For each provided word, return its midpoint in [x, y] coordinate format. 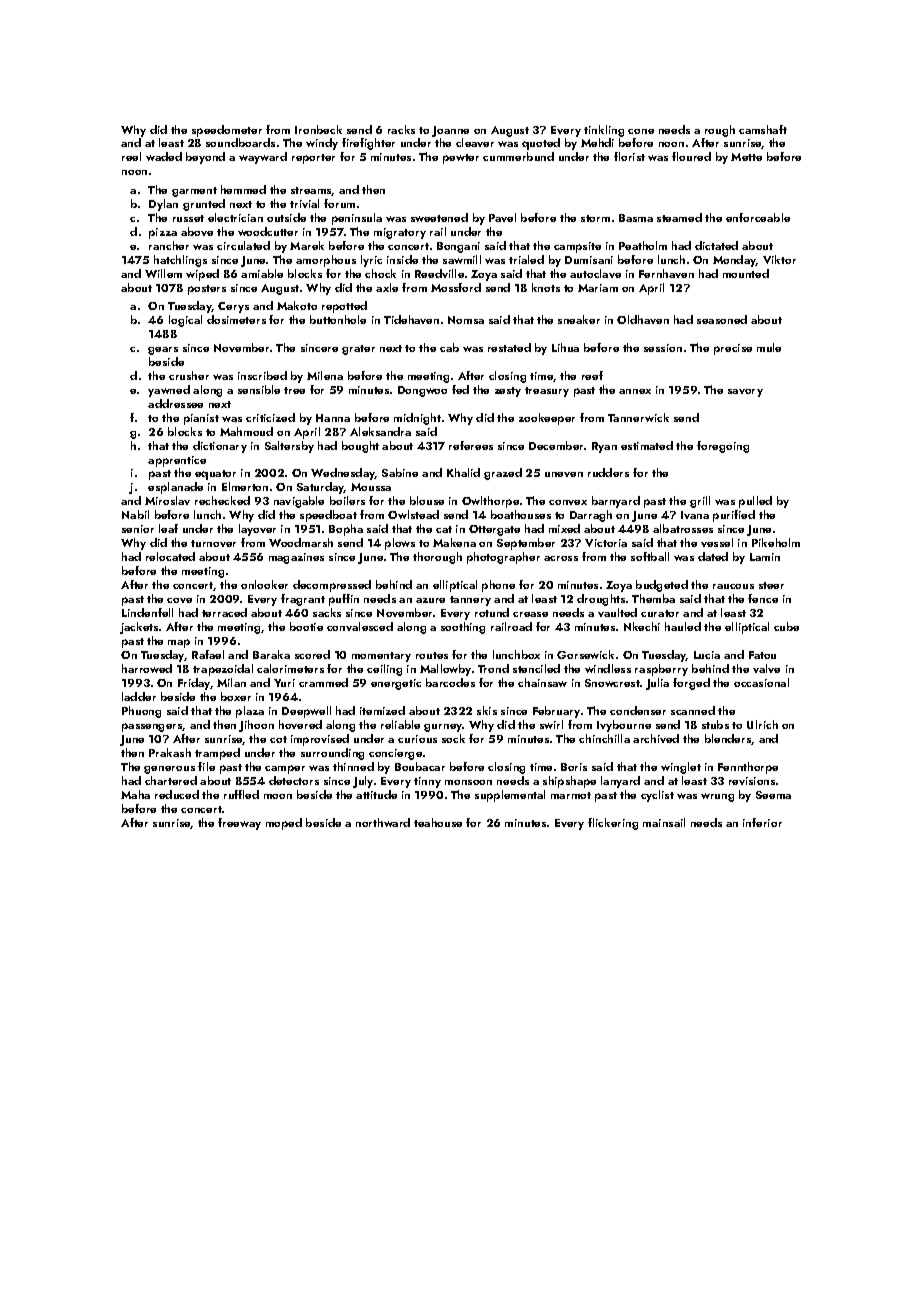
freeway [239, 824]
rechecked [222, 500]
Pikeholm [776, 542]
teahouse [438, 822]
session [663, 348]
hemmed [243, 189]
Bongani [458, 247]
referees [471, 445]
